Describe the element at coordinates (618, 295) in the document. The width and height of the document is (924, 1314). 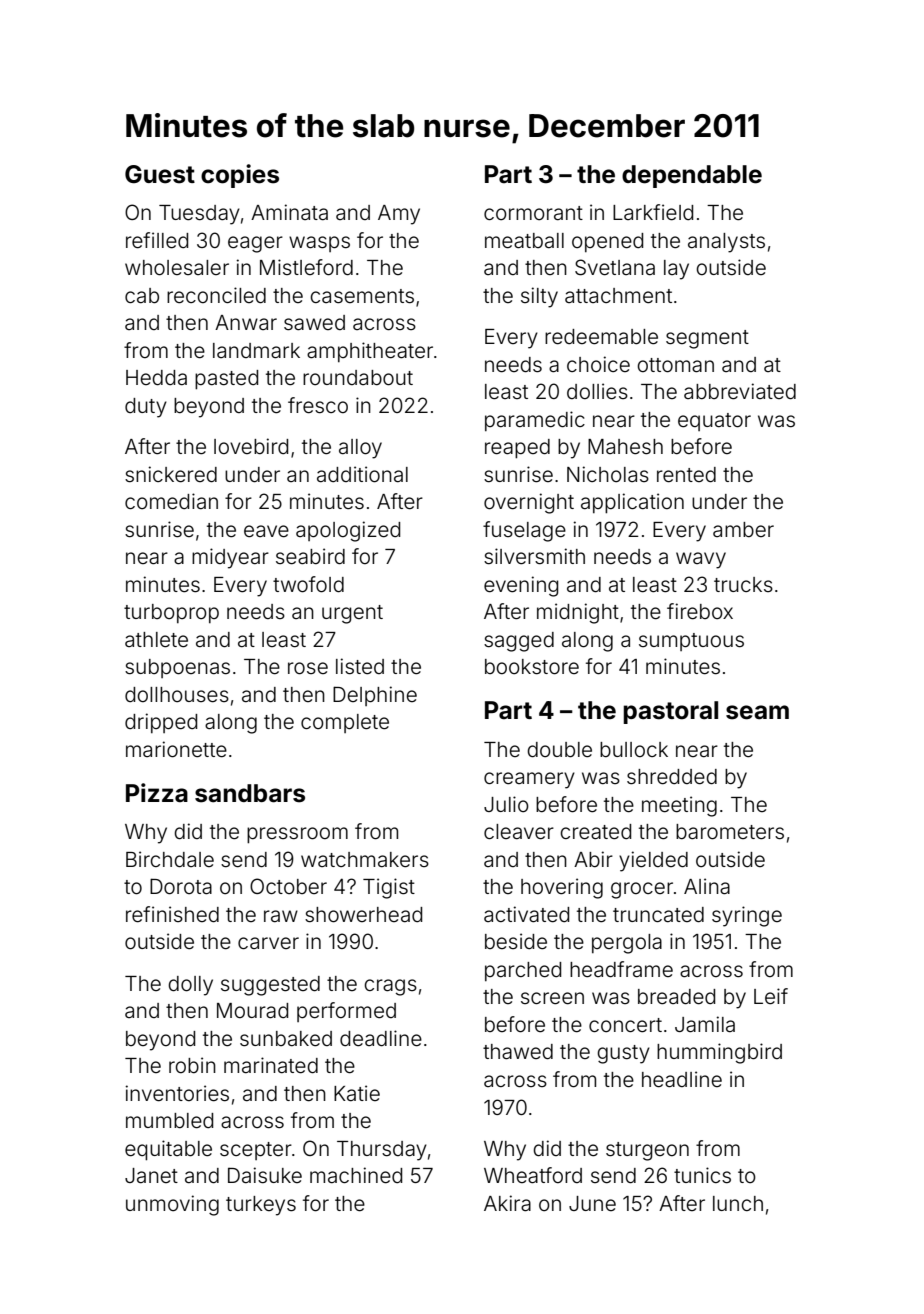
I see `attachment` at that location.
